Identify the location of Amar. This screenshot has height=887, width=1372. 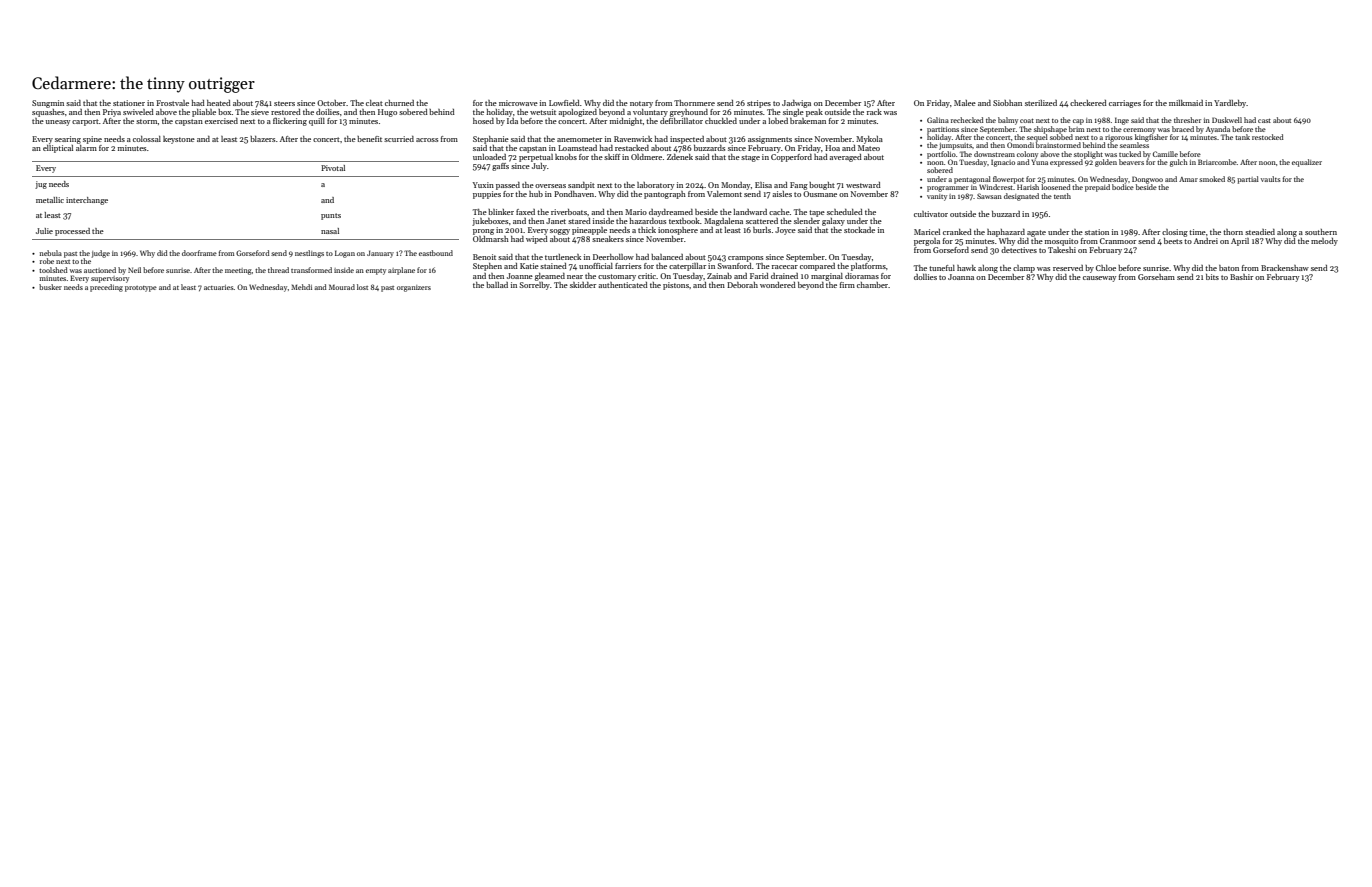
(1188, 179).
